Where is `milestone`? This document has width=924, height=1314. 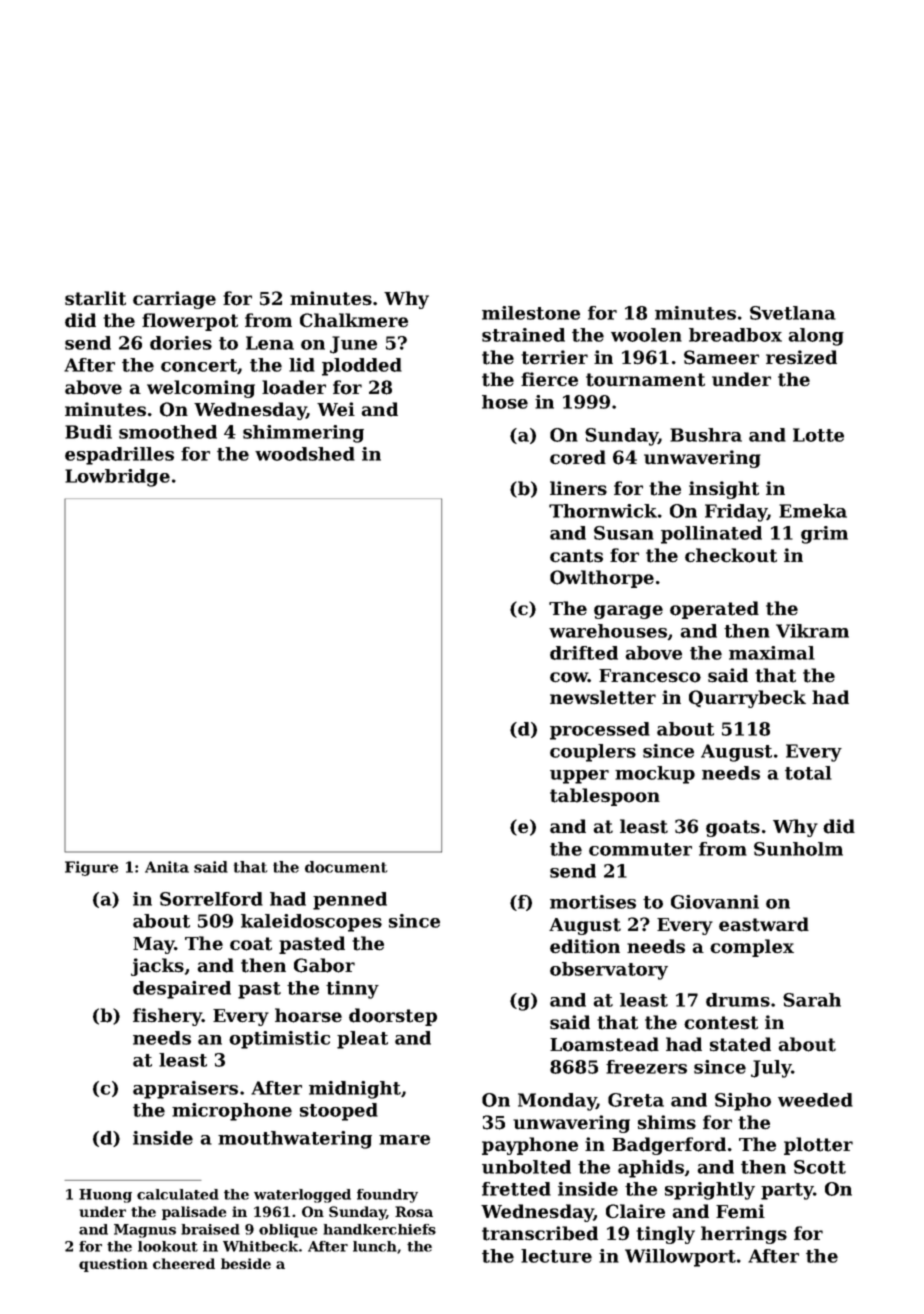
milestone is located at coordinates (531, 313).
